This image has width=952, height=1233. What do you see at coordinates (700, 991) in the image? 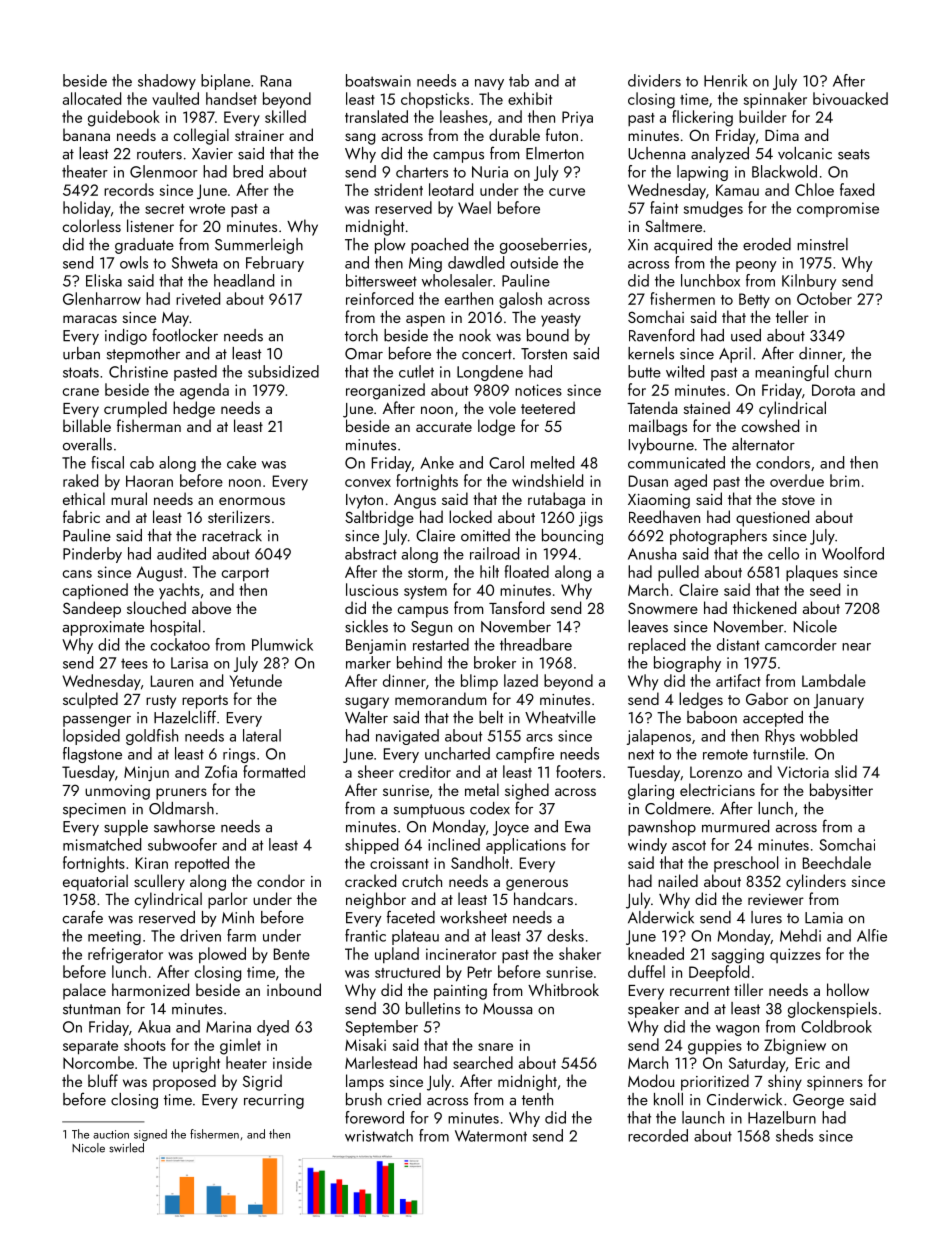
I see `recurrent` at bounding box center [700, 991].
